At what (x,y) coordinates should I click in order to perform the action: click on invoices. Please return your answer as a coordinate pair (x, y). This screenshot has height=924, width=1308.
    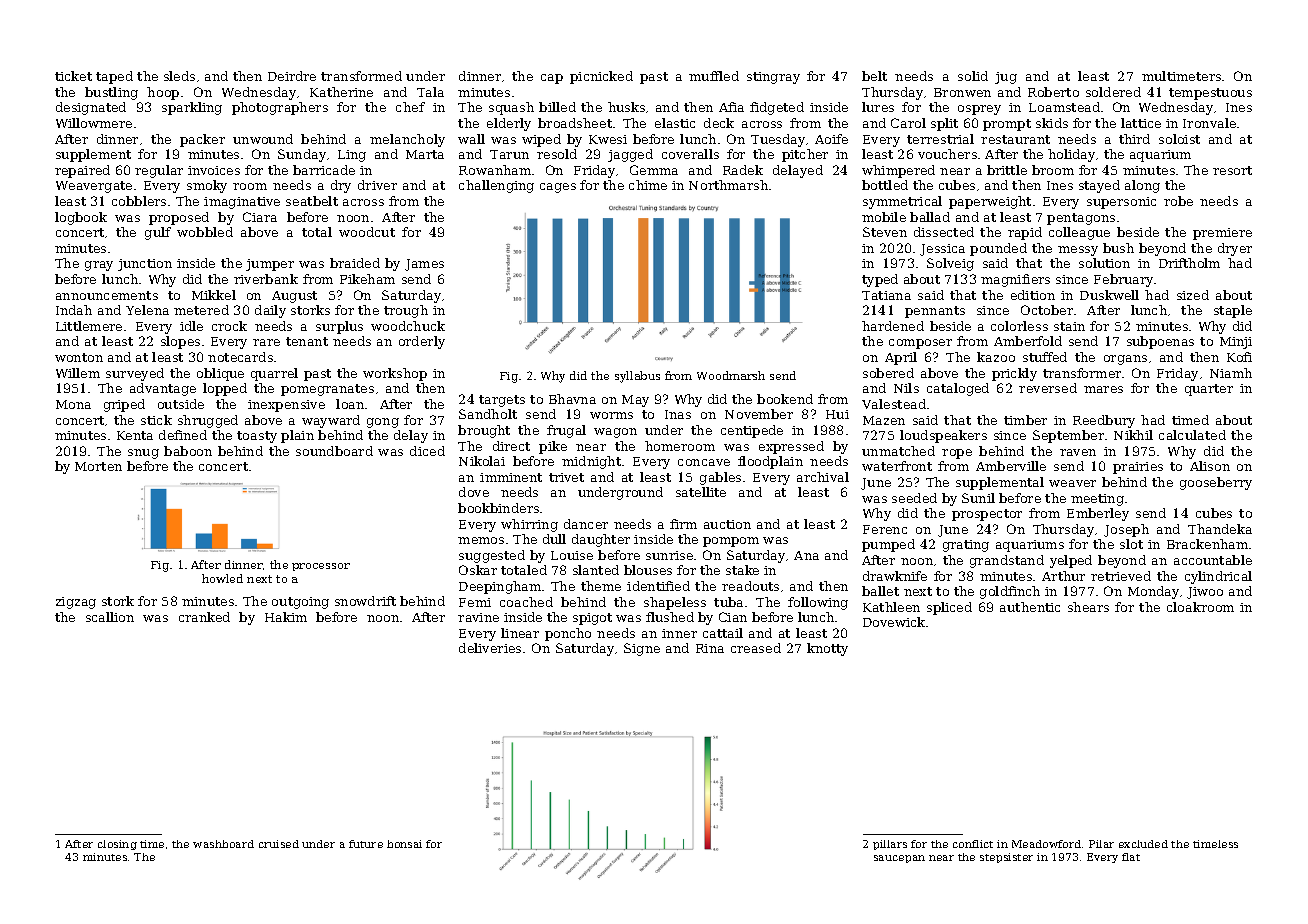
    Looking at the image, I should click on (214, 170).
